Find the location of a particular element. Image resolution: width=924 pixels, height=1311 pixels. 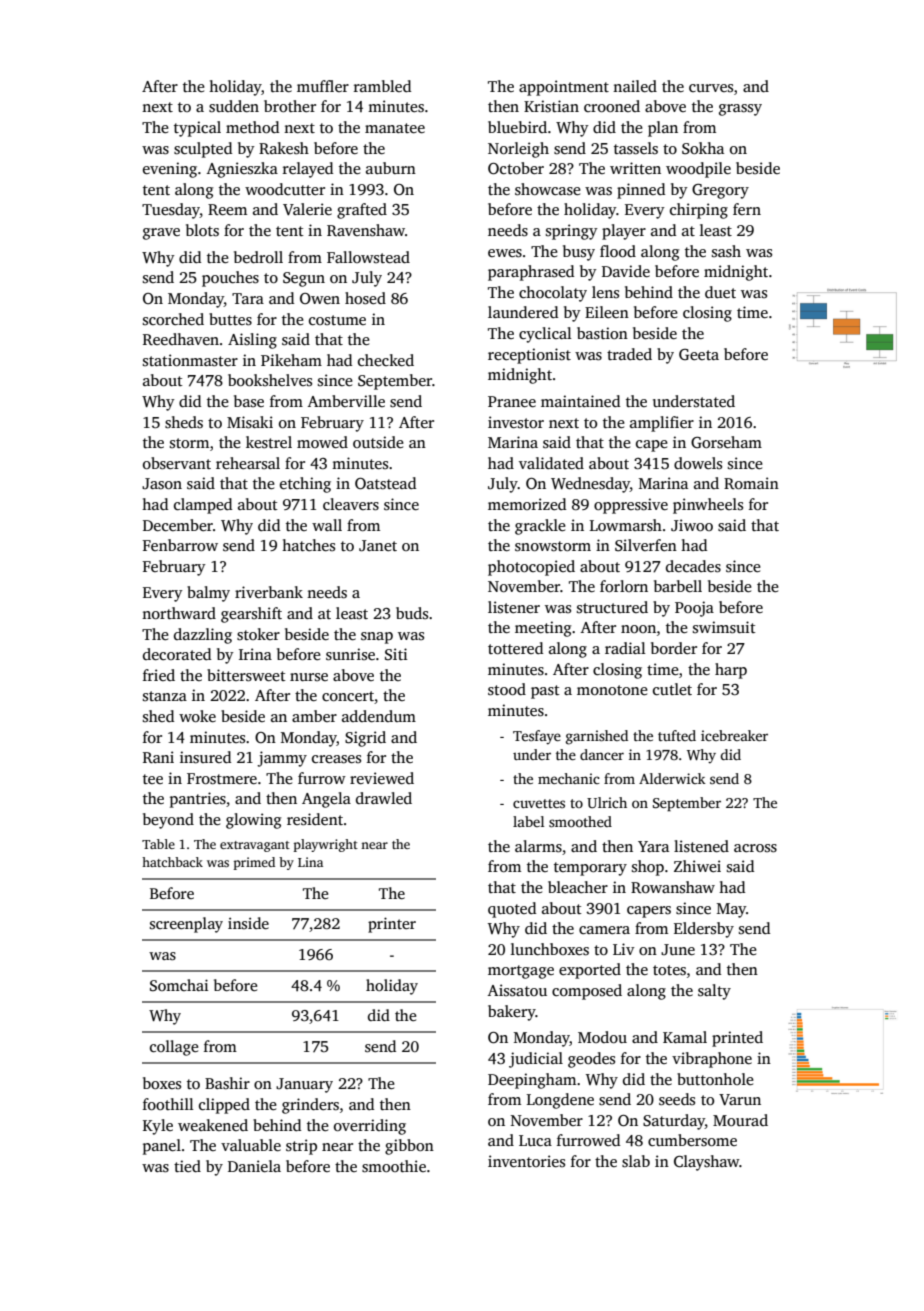

Varun is located at coordinates (740, 1099).
